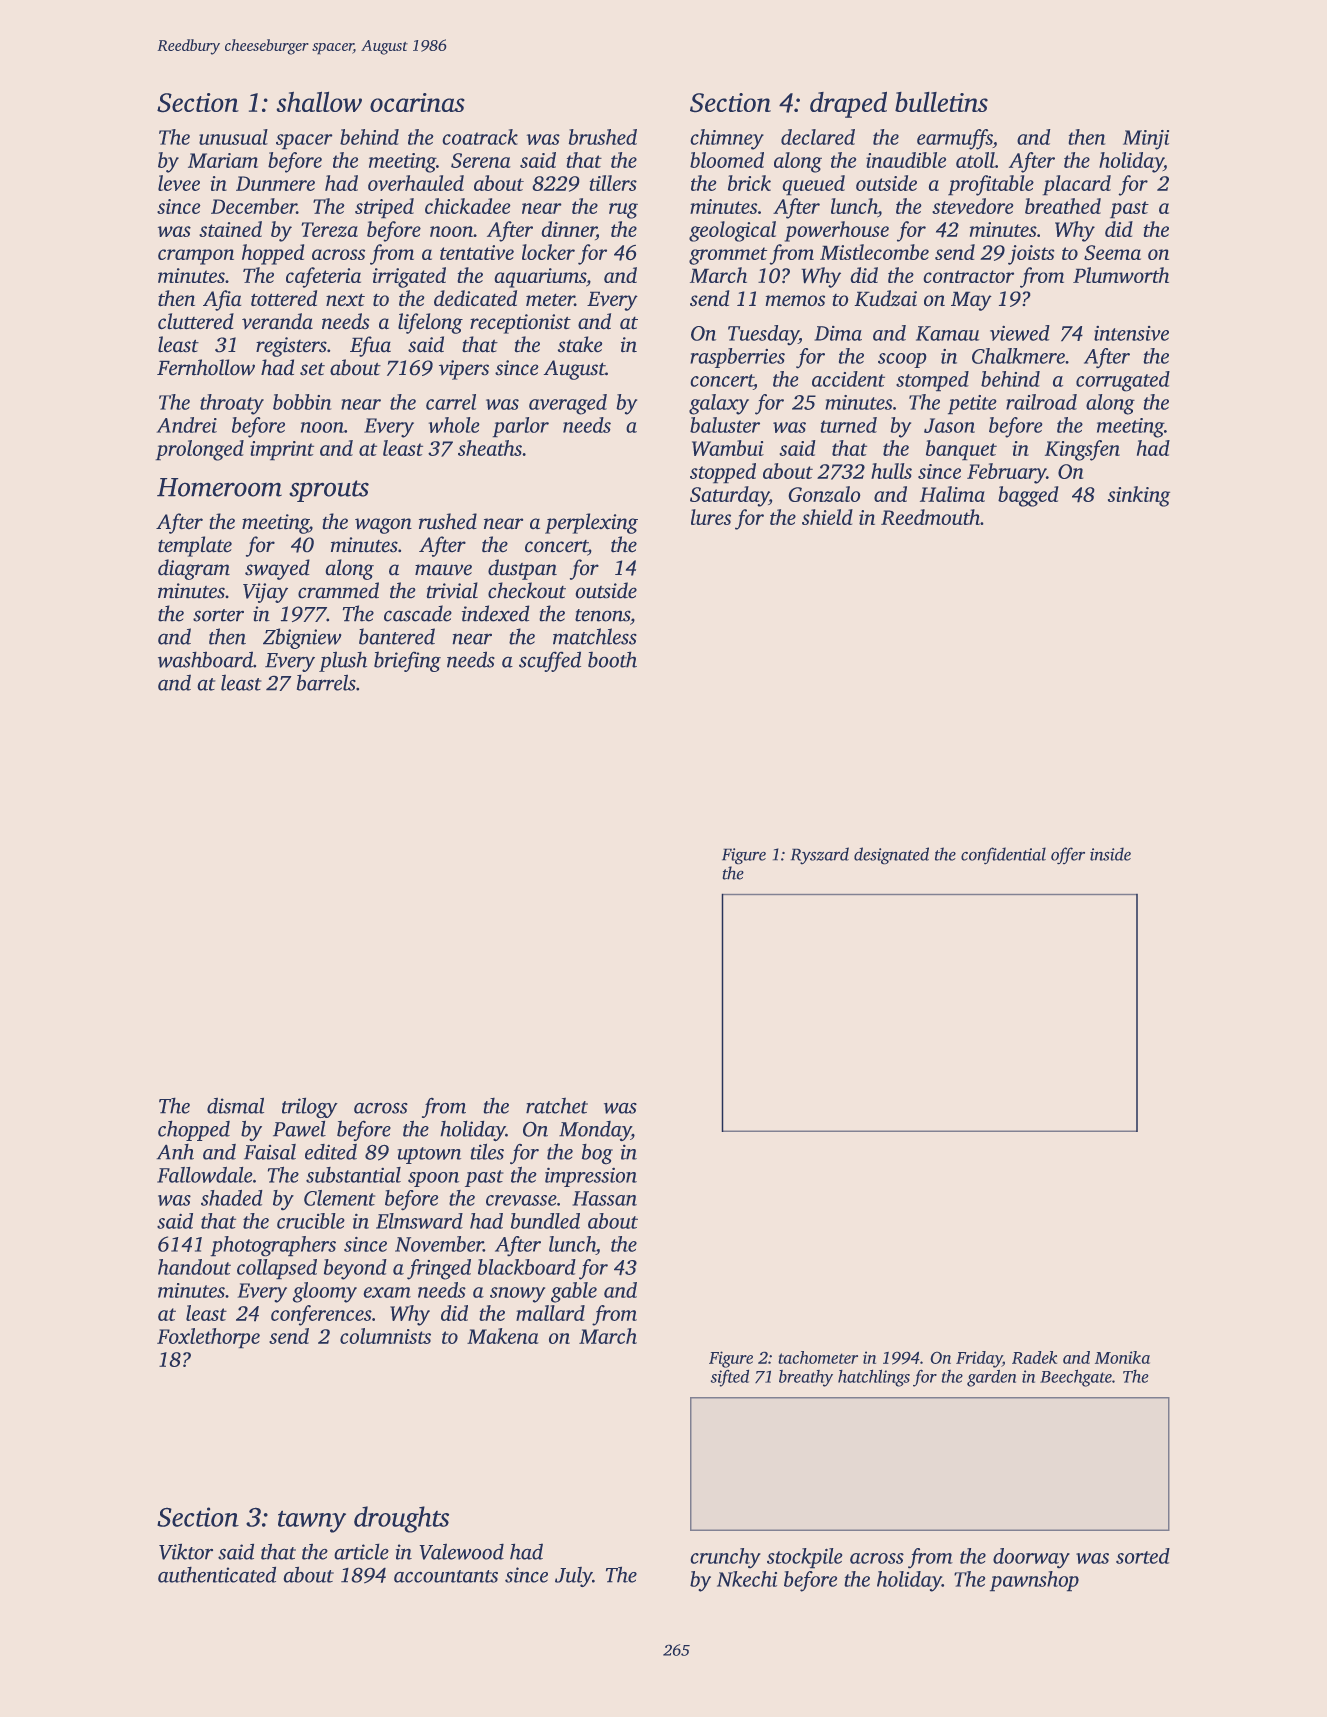  What do you see at coordinates (730, 1378) in the screenshot?
I see `sifted` at bounding box center [730, 1378].
